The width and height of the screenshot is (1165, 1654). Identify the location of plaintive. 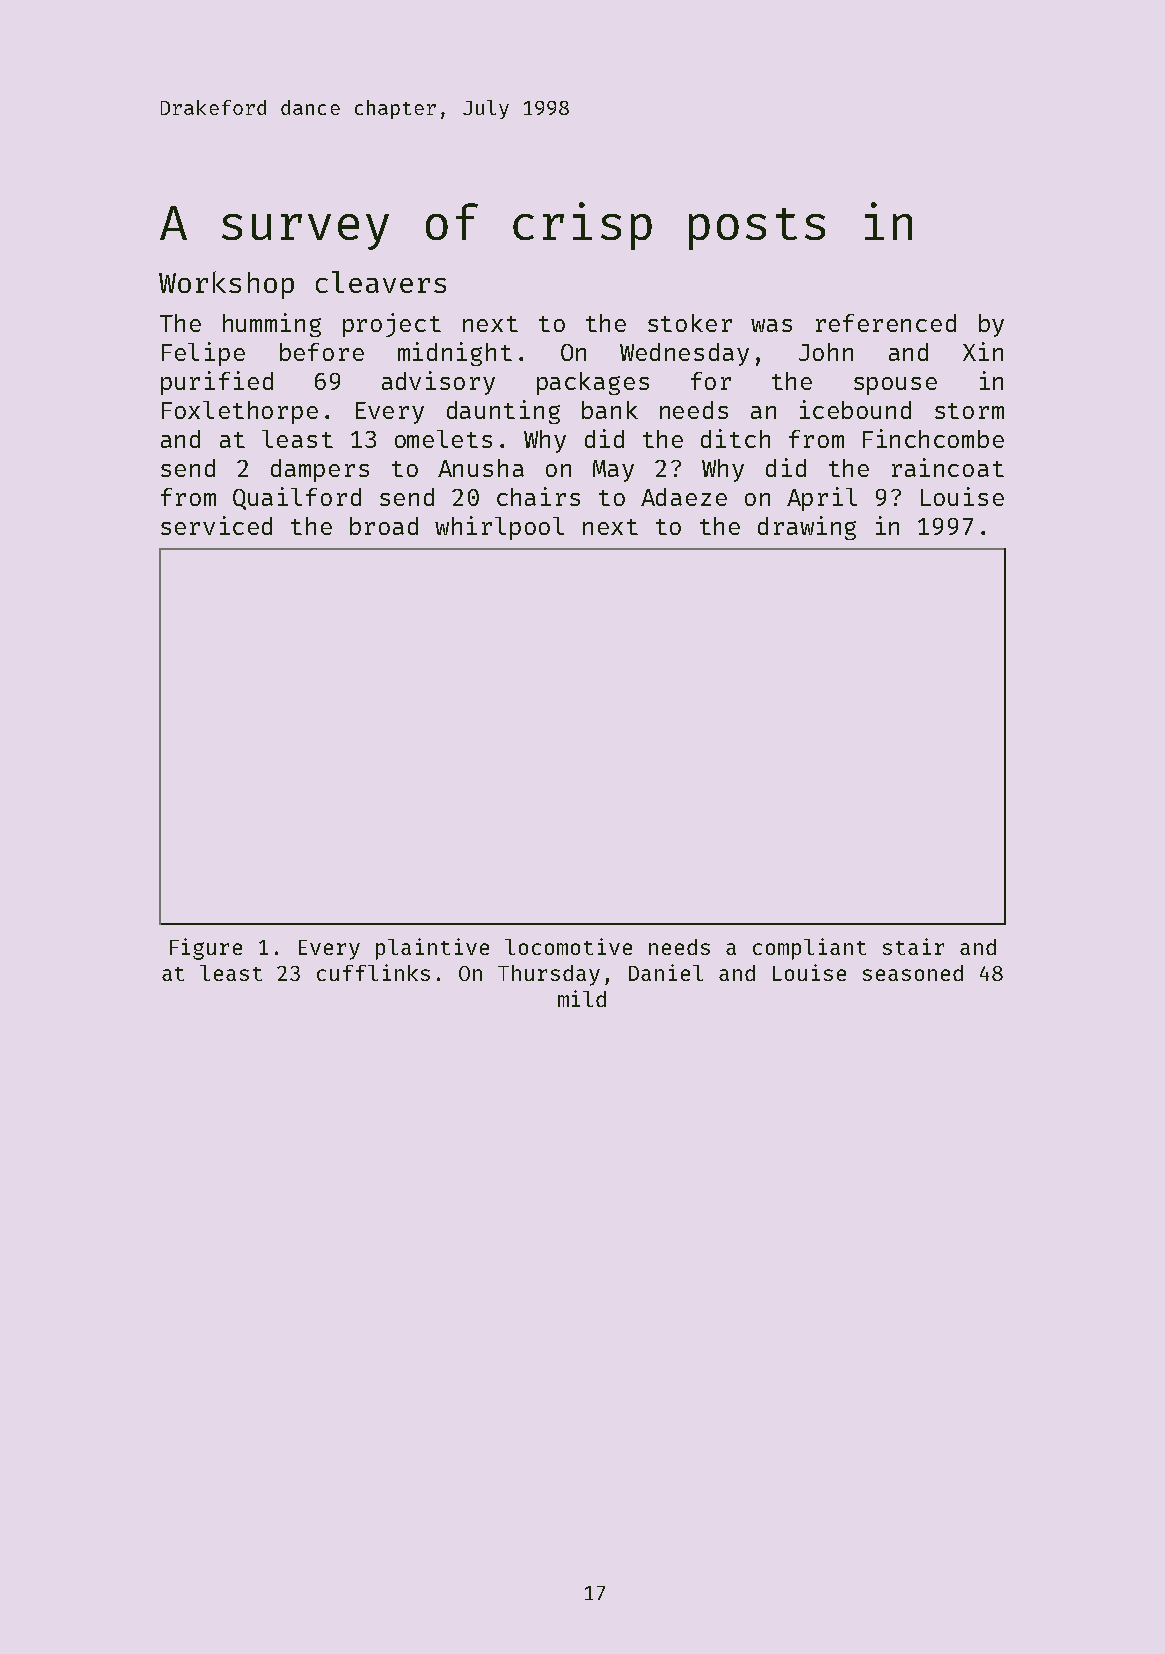
(432, 949).
